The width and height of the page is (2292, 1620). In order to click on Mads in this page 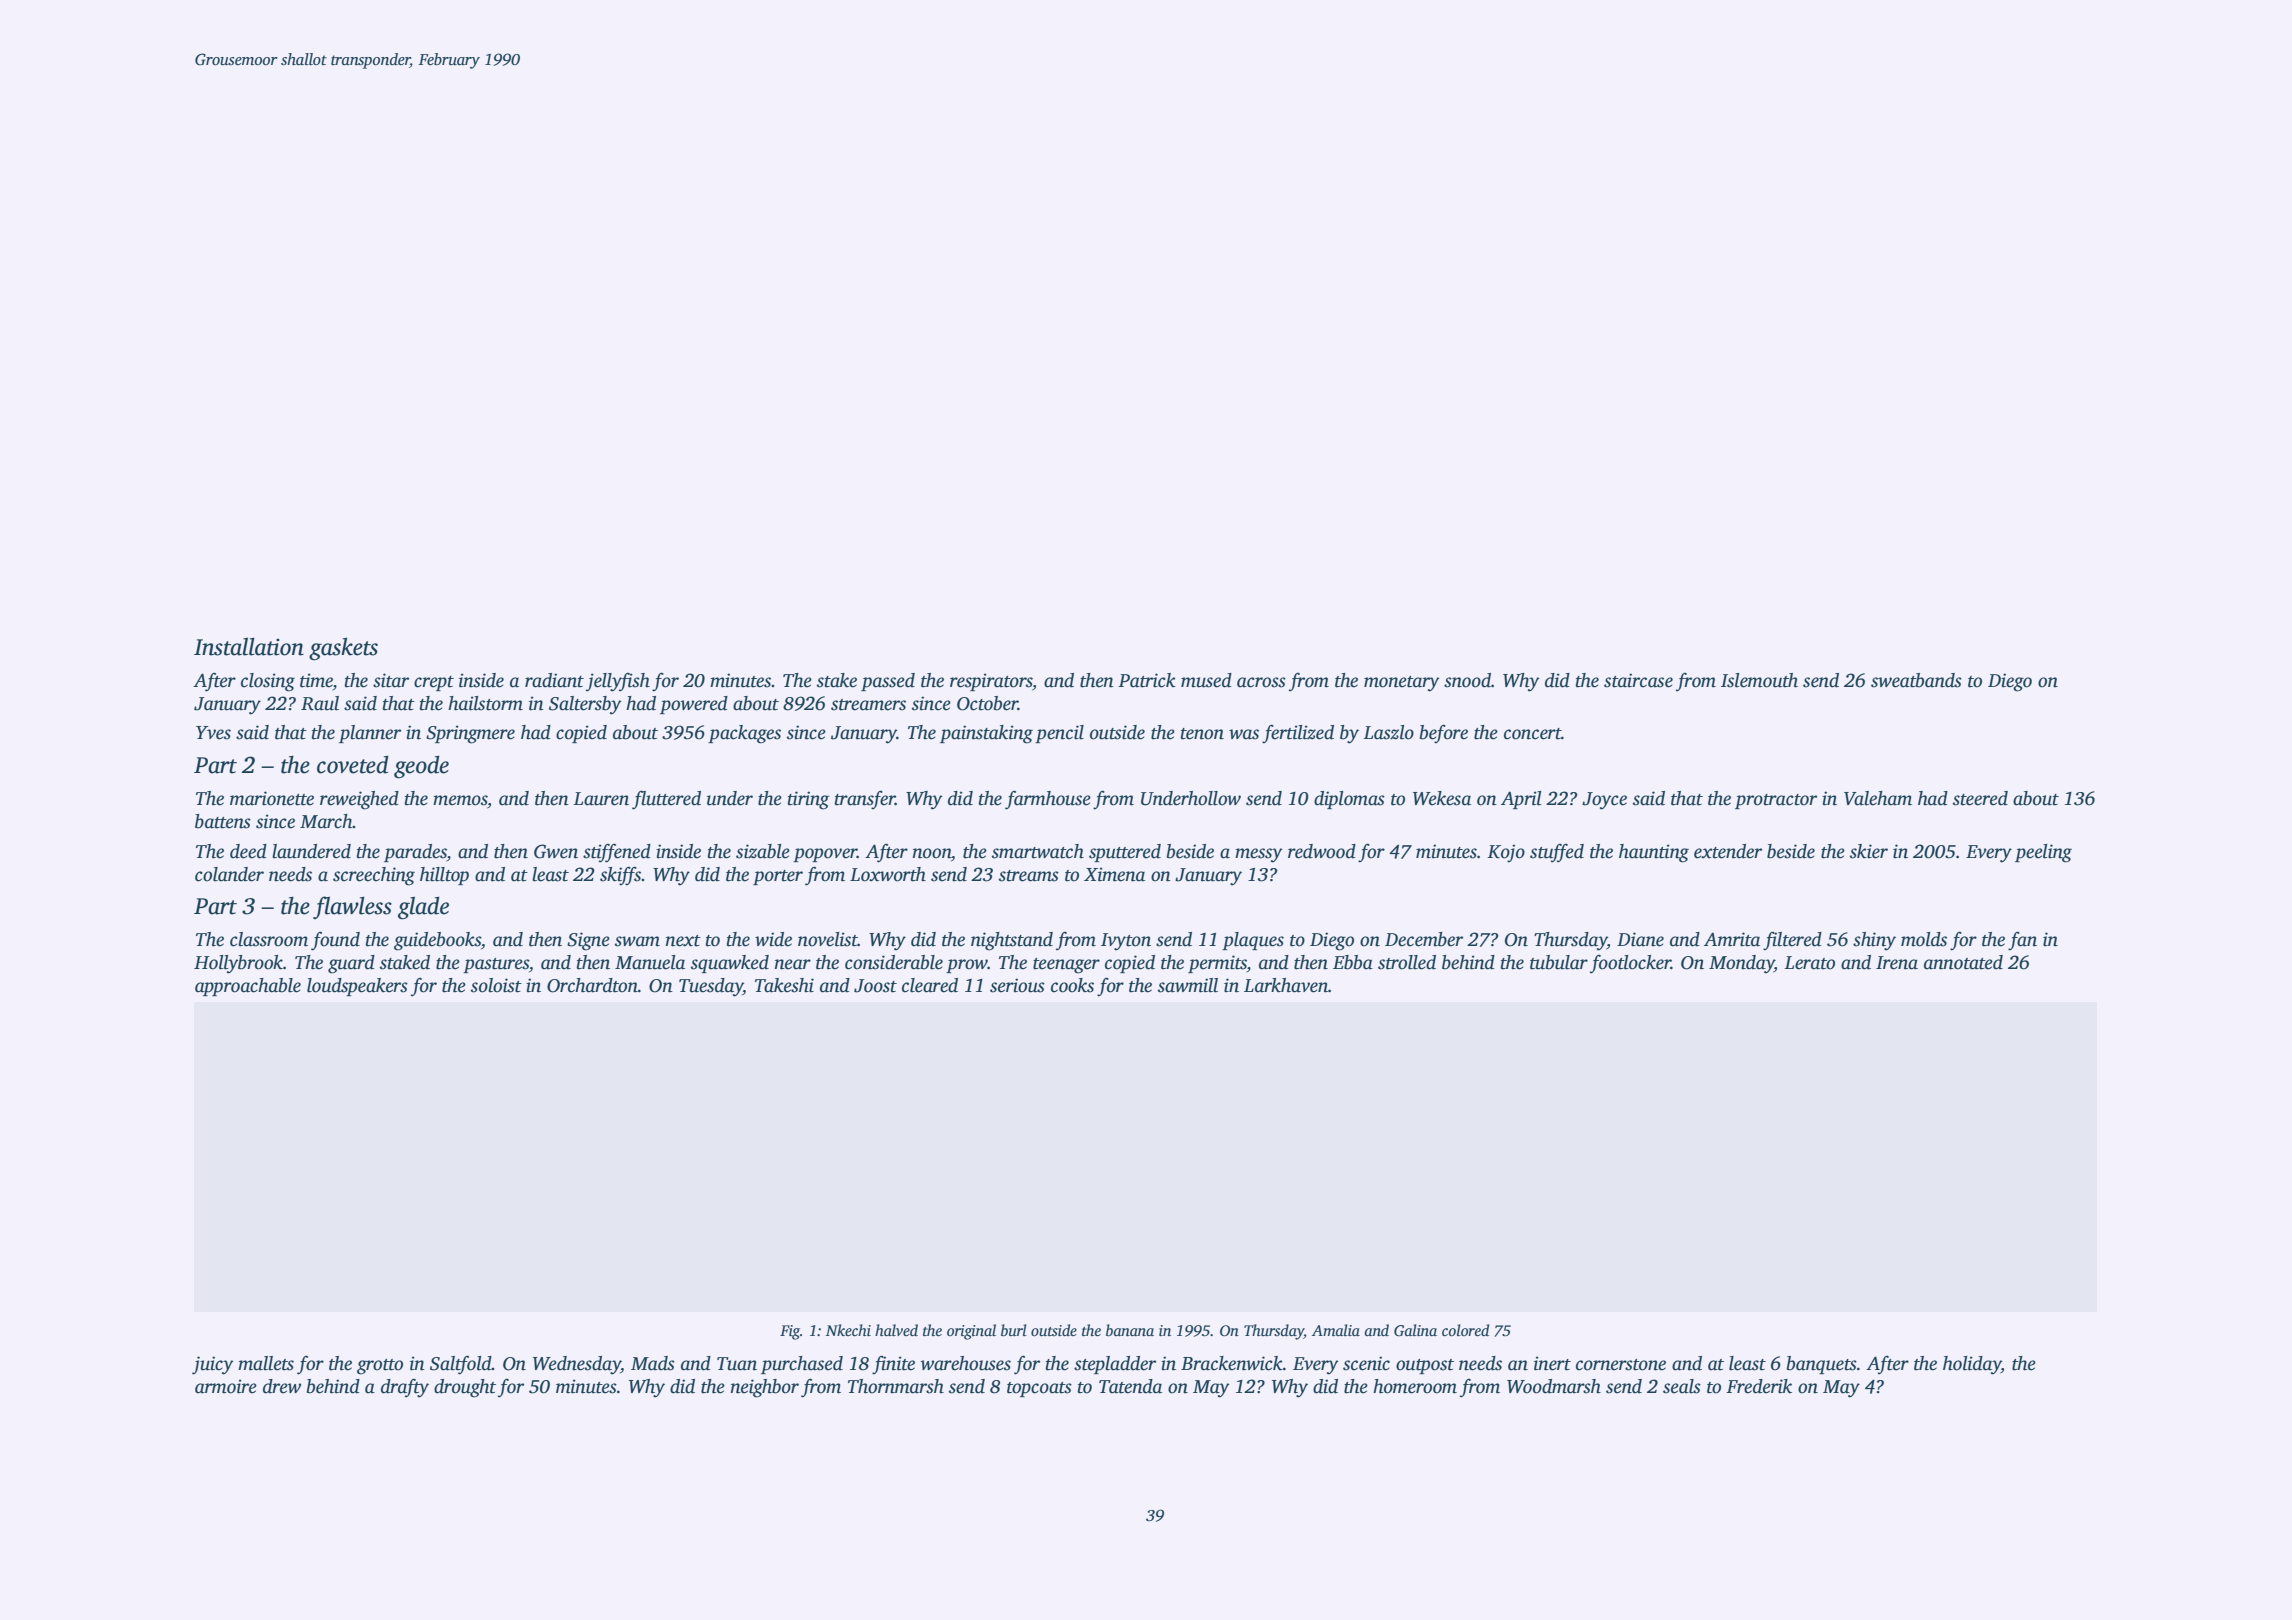, I will do `click(653, 1363)`.
